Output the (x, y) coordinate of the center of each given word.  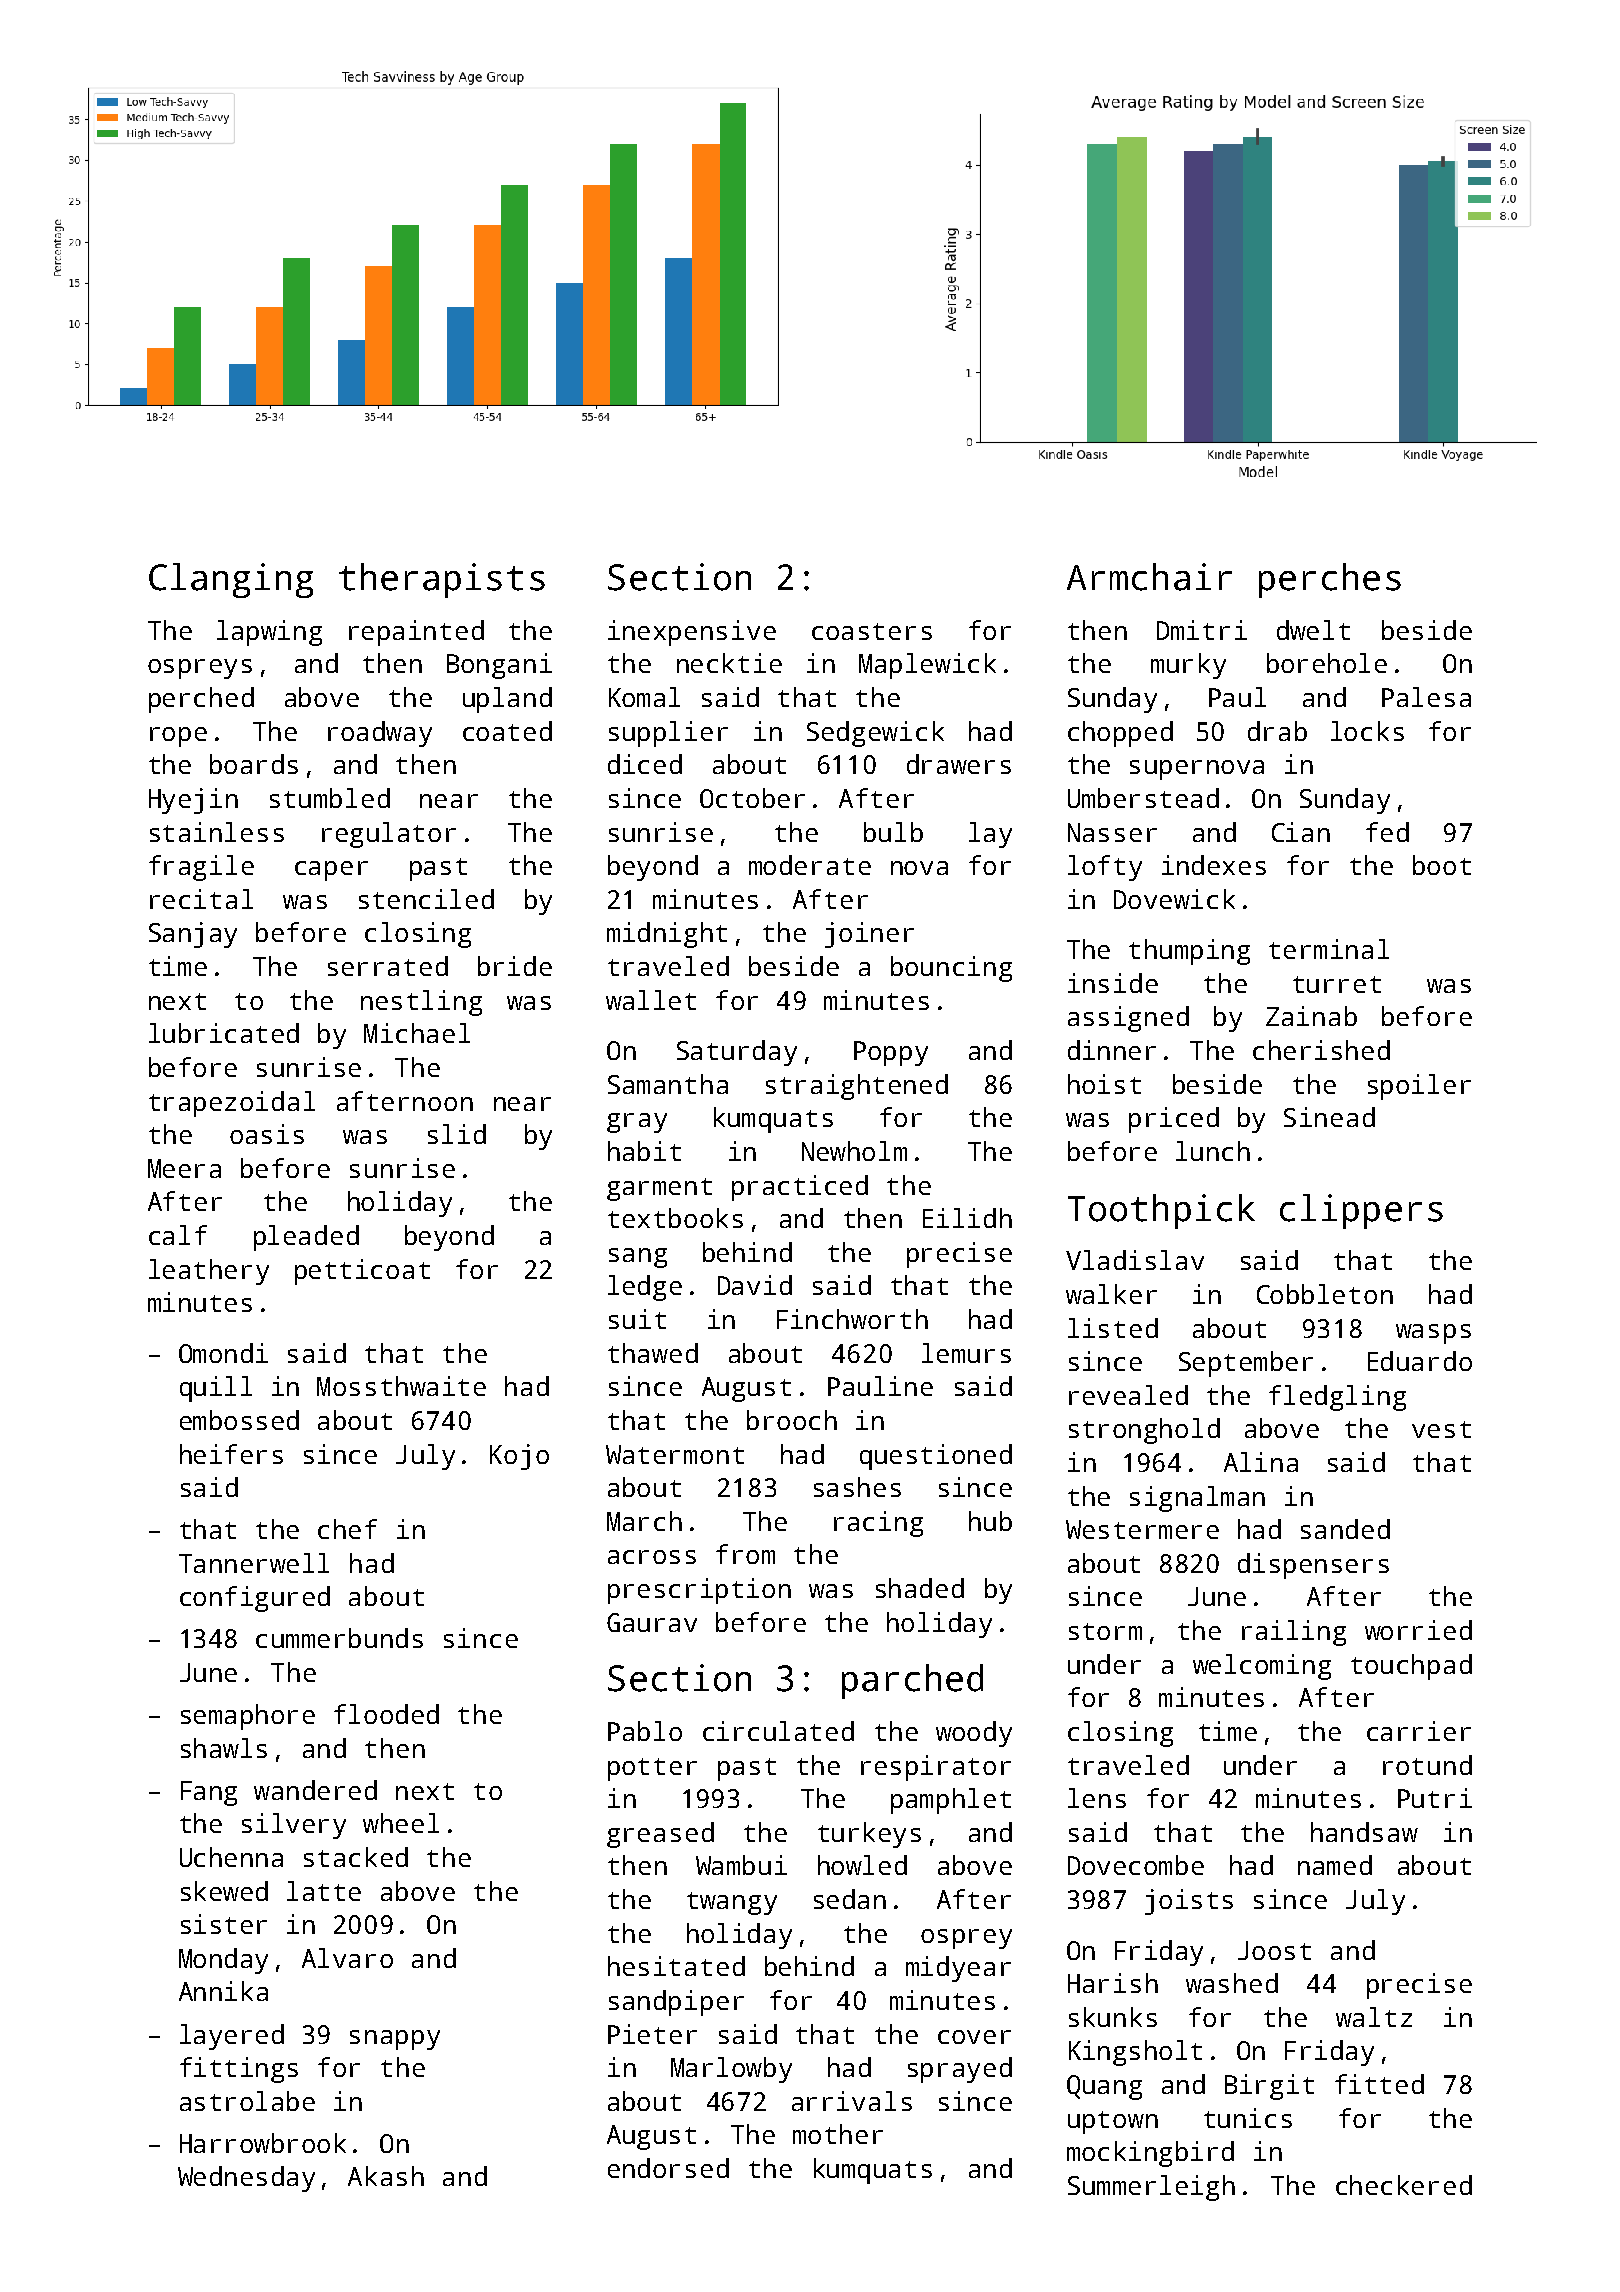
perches (1330, 580)
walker (1111, 1294)
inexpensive (692, 633)
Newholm (854, 1151)
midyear (958, 1969)
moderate (810, 865)
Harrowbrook (263, 2143)
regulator (389, 835)
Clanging (231, 580)
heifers (231, 1454)
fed (1387, 832)
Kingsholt (1135, 2053)
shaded (920, 1588)
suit (637, 1319)
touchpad (1411, 1667)
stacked (356, 1857)
